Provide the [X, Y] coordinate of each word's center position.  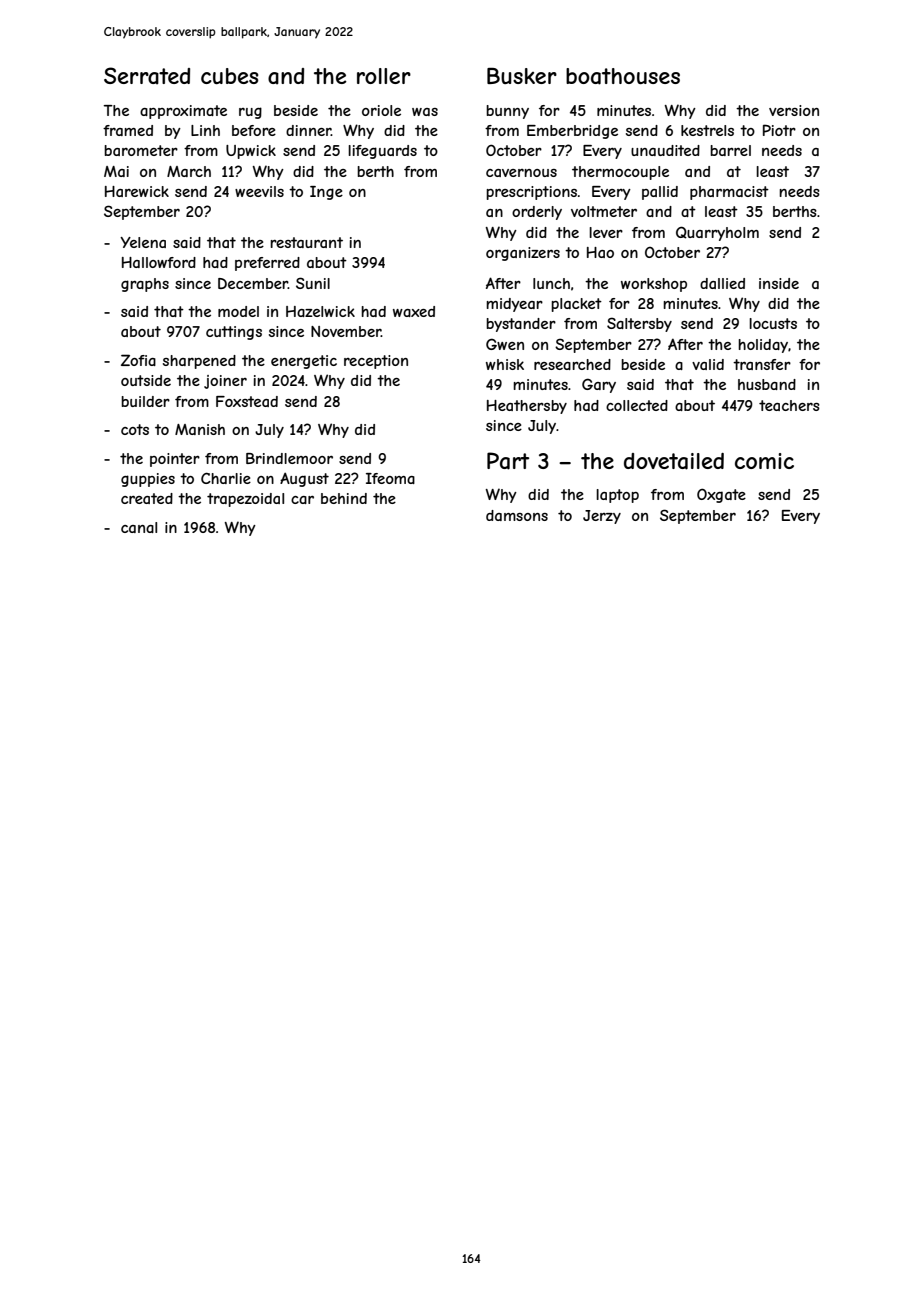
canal [139, 527]
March [189, 171]
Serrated [147, 76]
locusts [773, 323]
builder [145, 401]
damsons [517, 515]
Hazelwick [320, 311]
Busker [522, 76]
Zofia [138, 360]
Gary [599, 385]
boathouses [623, 76]
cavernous [521, 173]
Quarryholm [717, 233]
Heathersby [527, 407]
